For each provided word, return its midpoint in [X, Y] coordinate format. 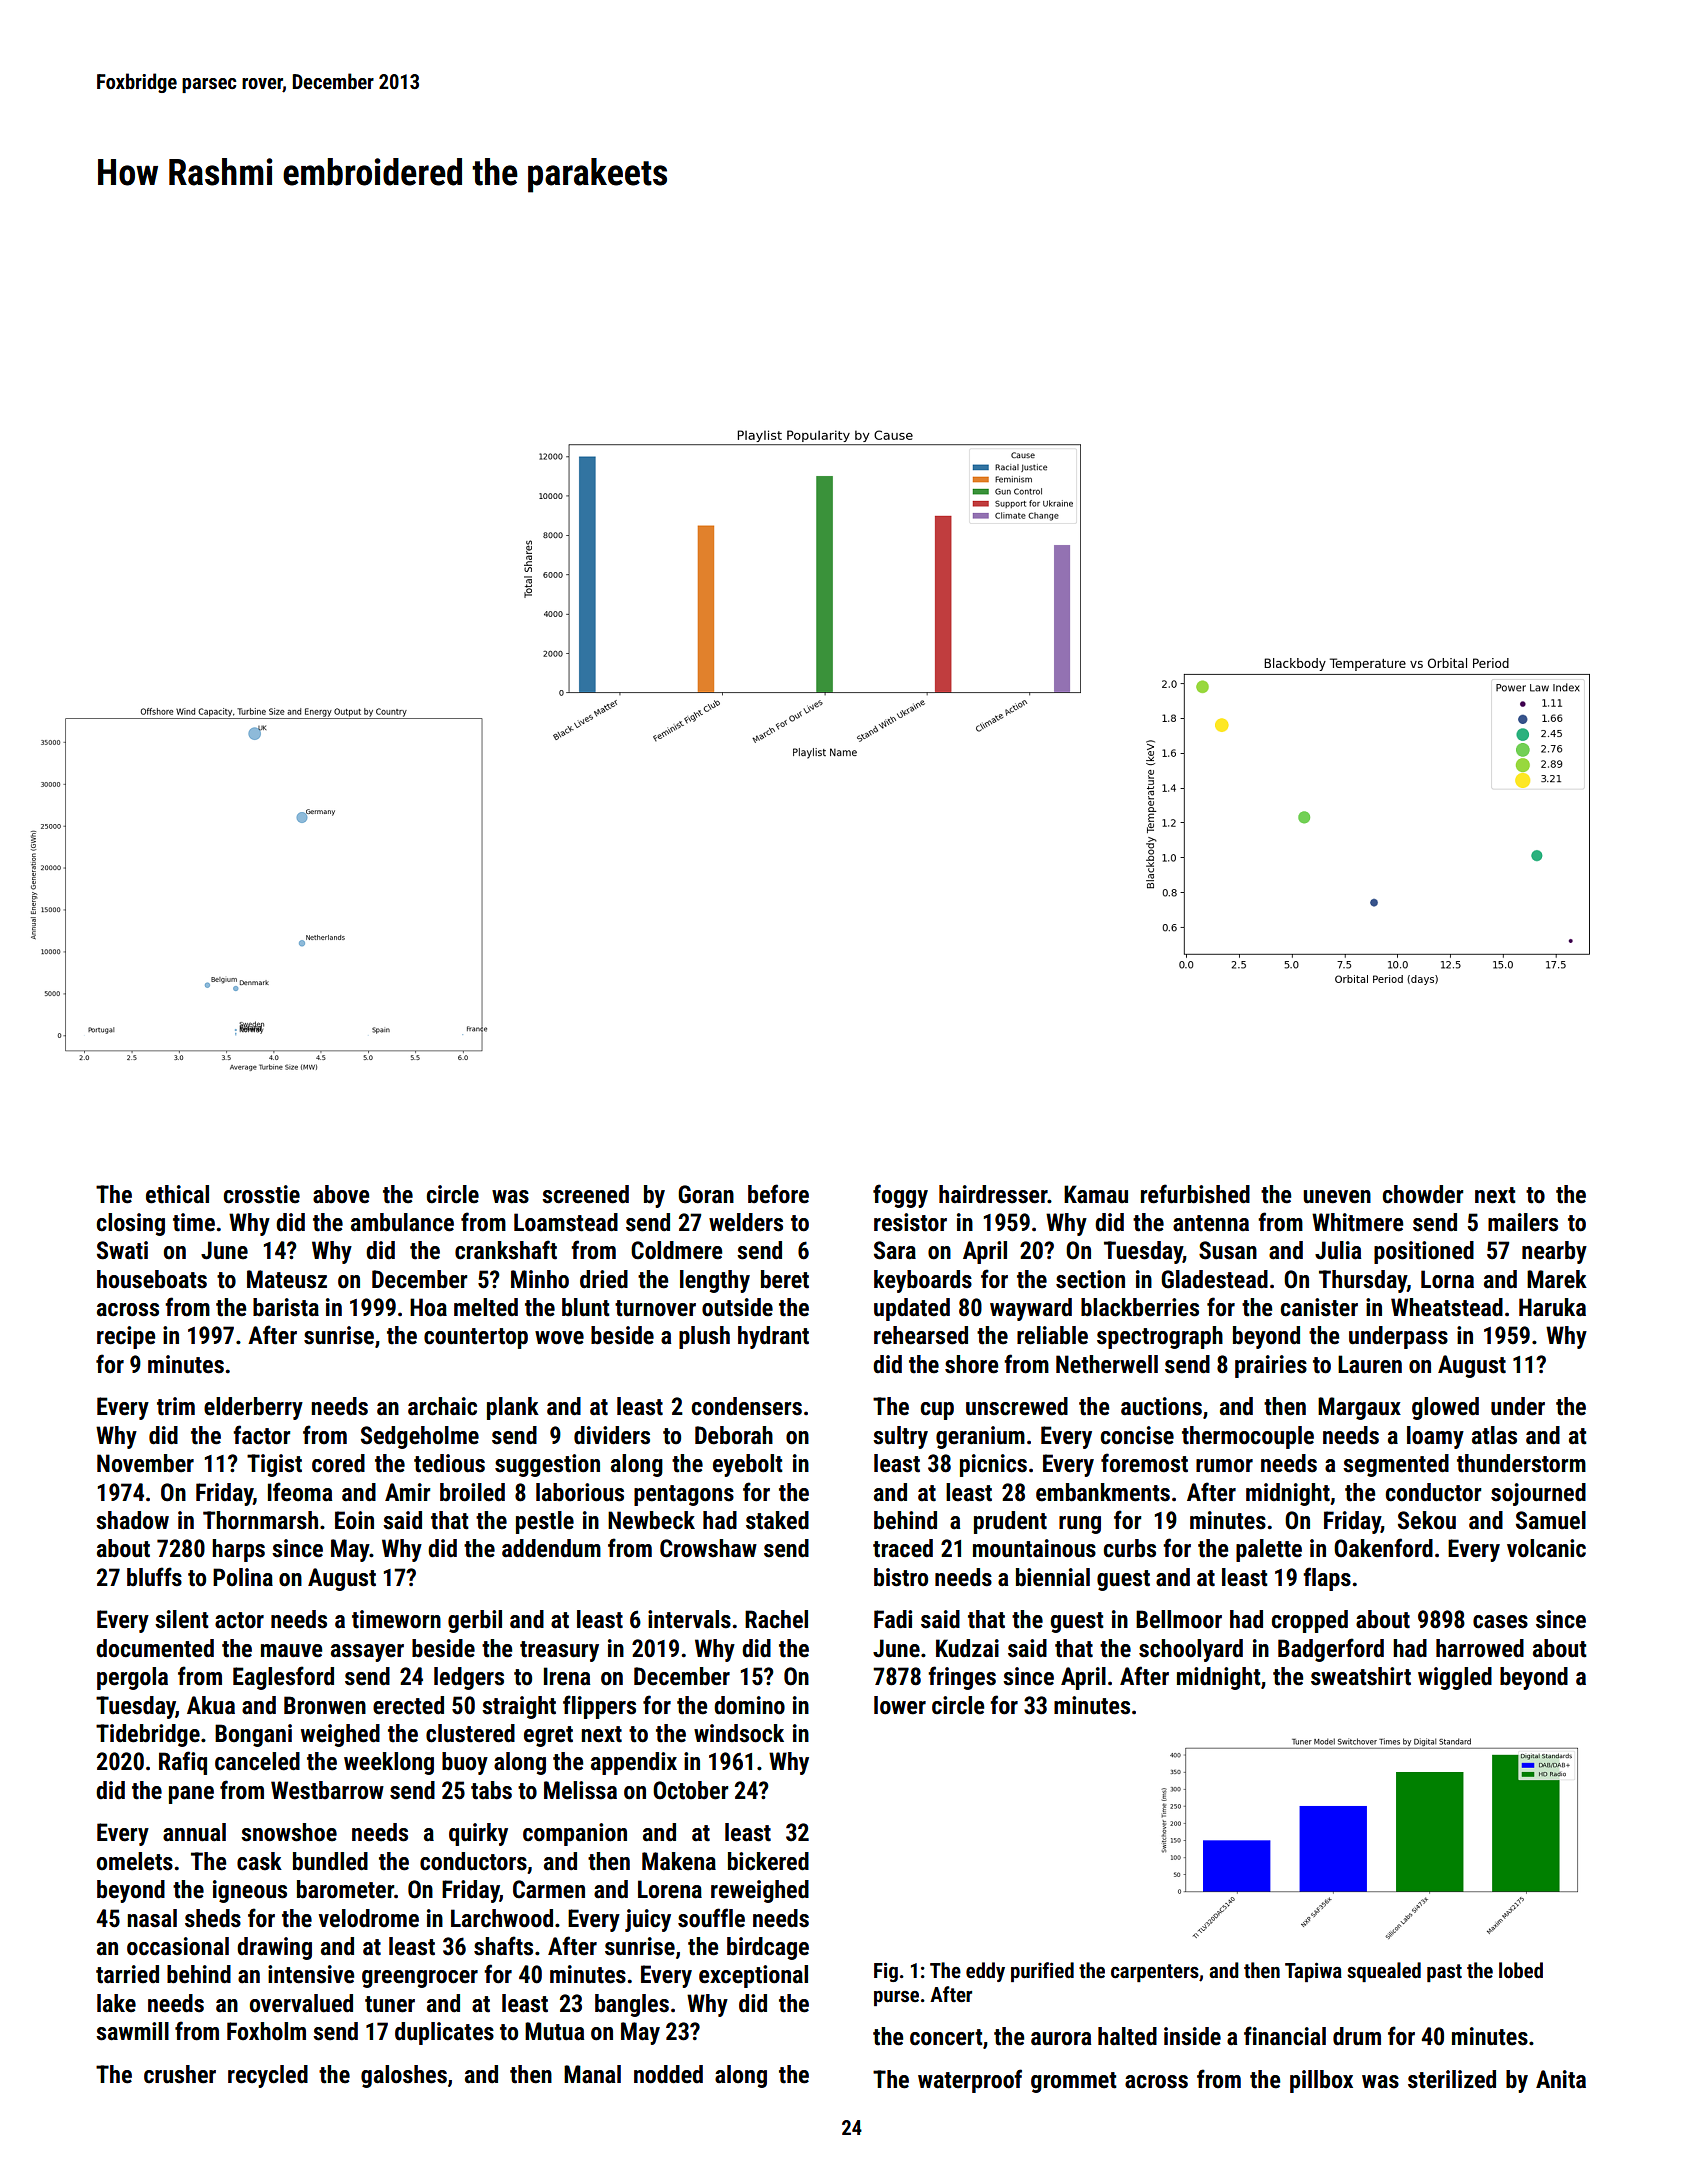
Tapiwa [1313, 1972]
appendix [634, 1763]
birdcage [768, 1948]
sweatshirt [1361, 1676]
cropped [1309, 1621]
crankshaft [506, 1250]
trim [176, 1406]
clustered [470, 1733]
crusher [180, 2074]
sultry [900, 1437]
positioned [1424, 1252]
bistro [901, 1577]
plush [704, 1337]
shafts [503, 1946]
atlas [1494, 1435]
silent [182, 1619]
